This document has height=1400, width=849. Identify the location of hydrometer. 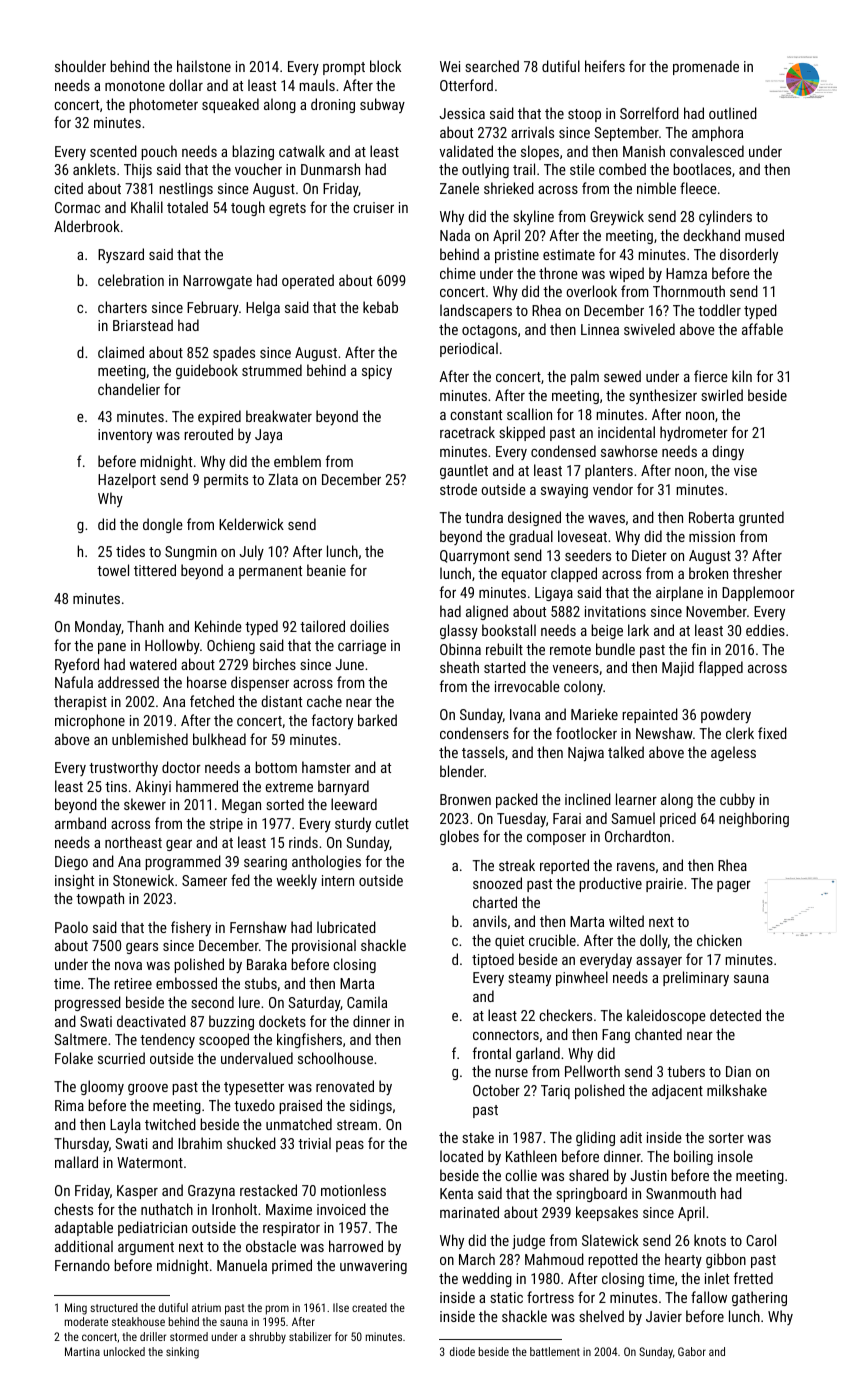
(694, 433).
